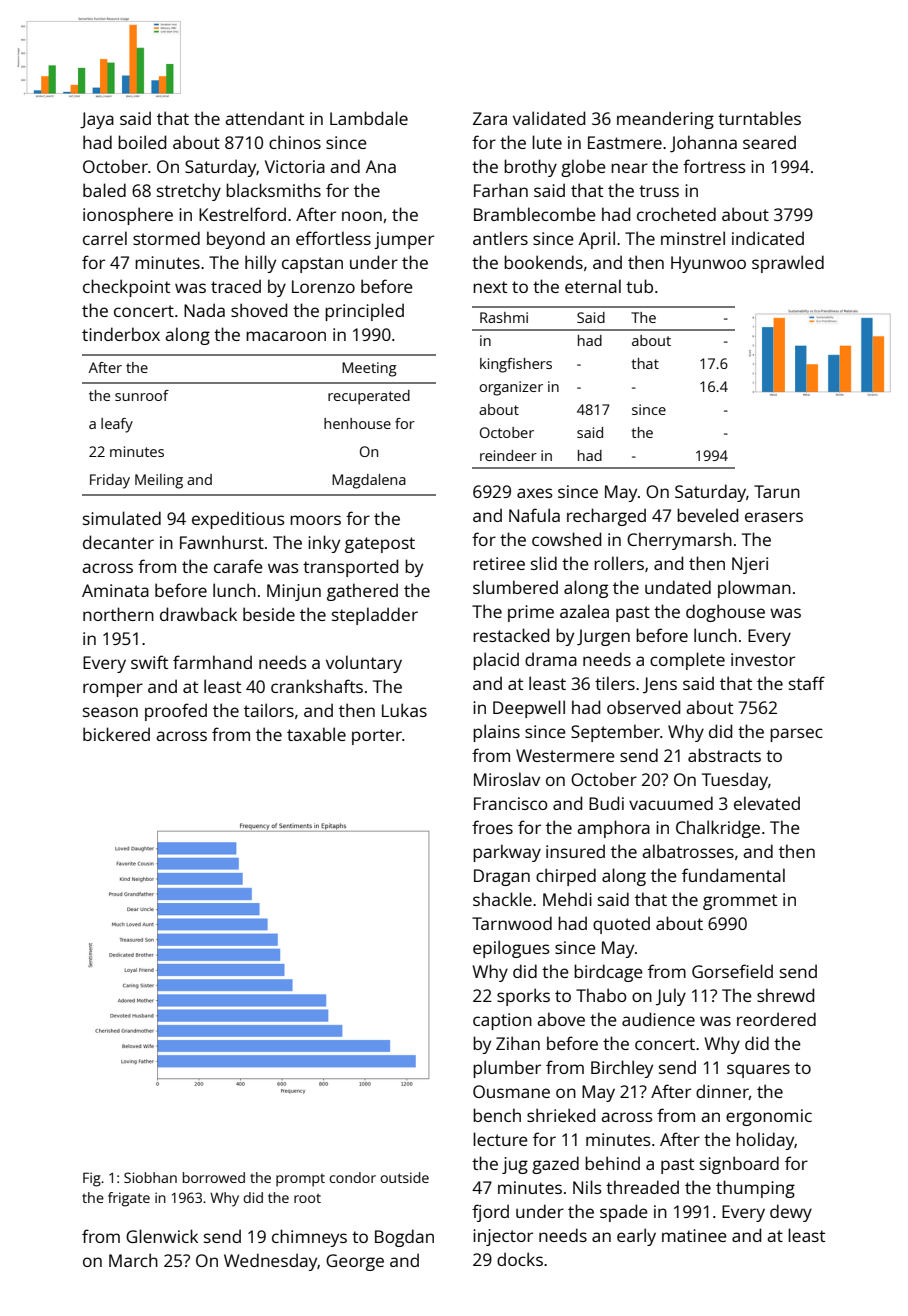 This document has height=1316, width=908. I want to click on Tarun, so click(777, 491).
